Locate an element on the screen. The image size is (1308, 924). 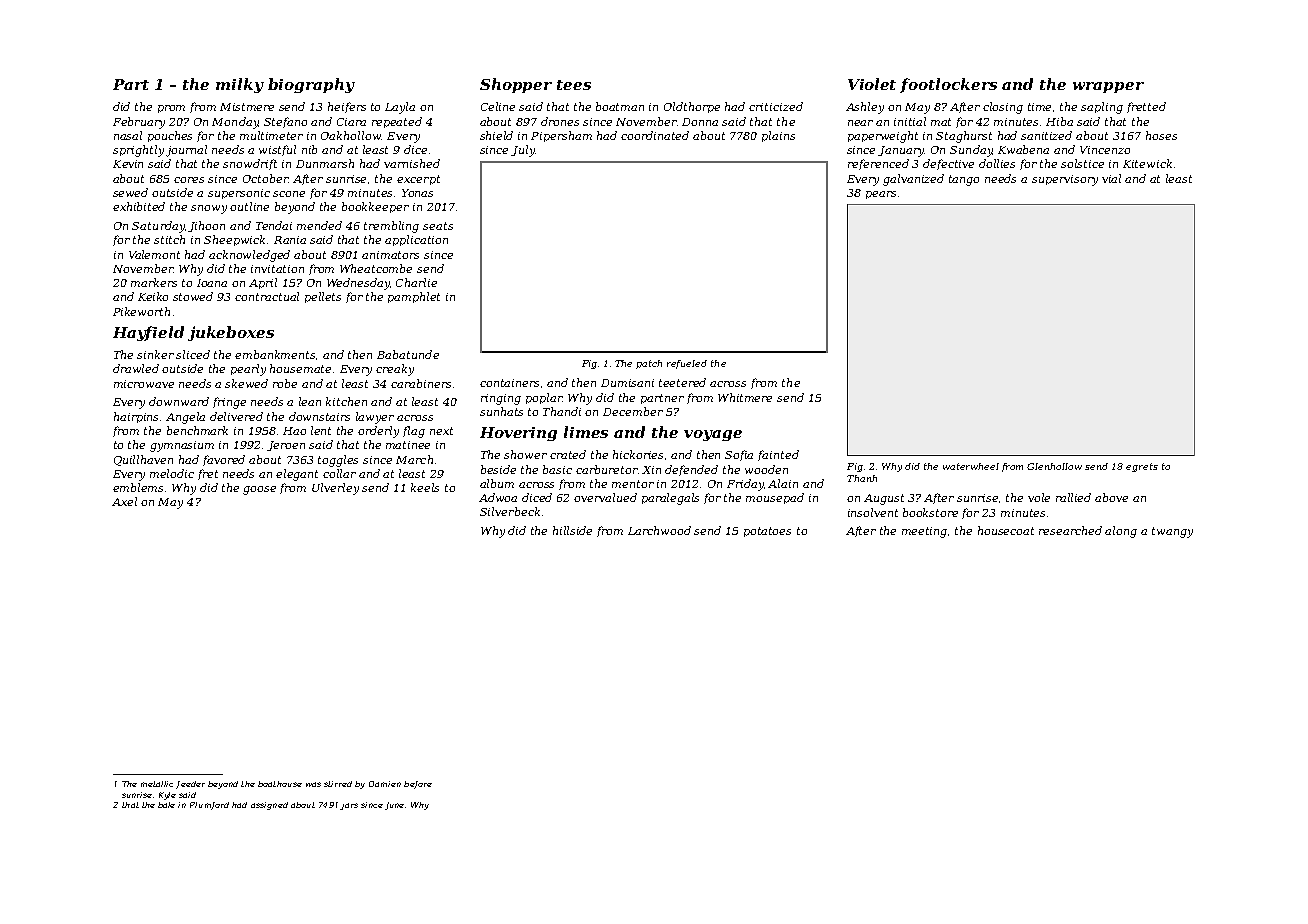
sapling is located at coordinates (1102, 108).
